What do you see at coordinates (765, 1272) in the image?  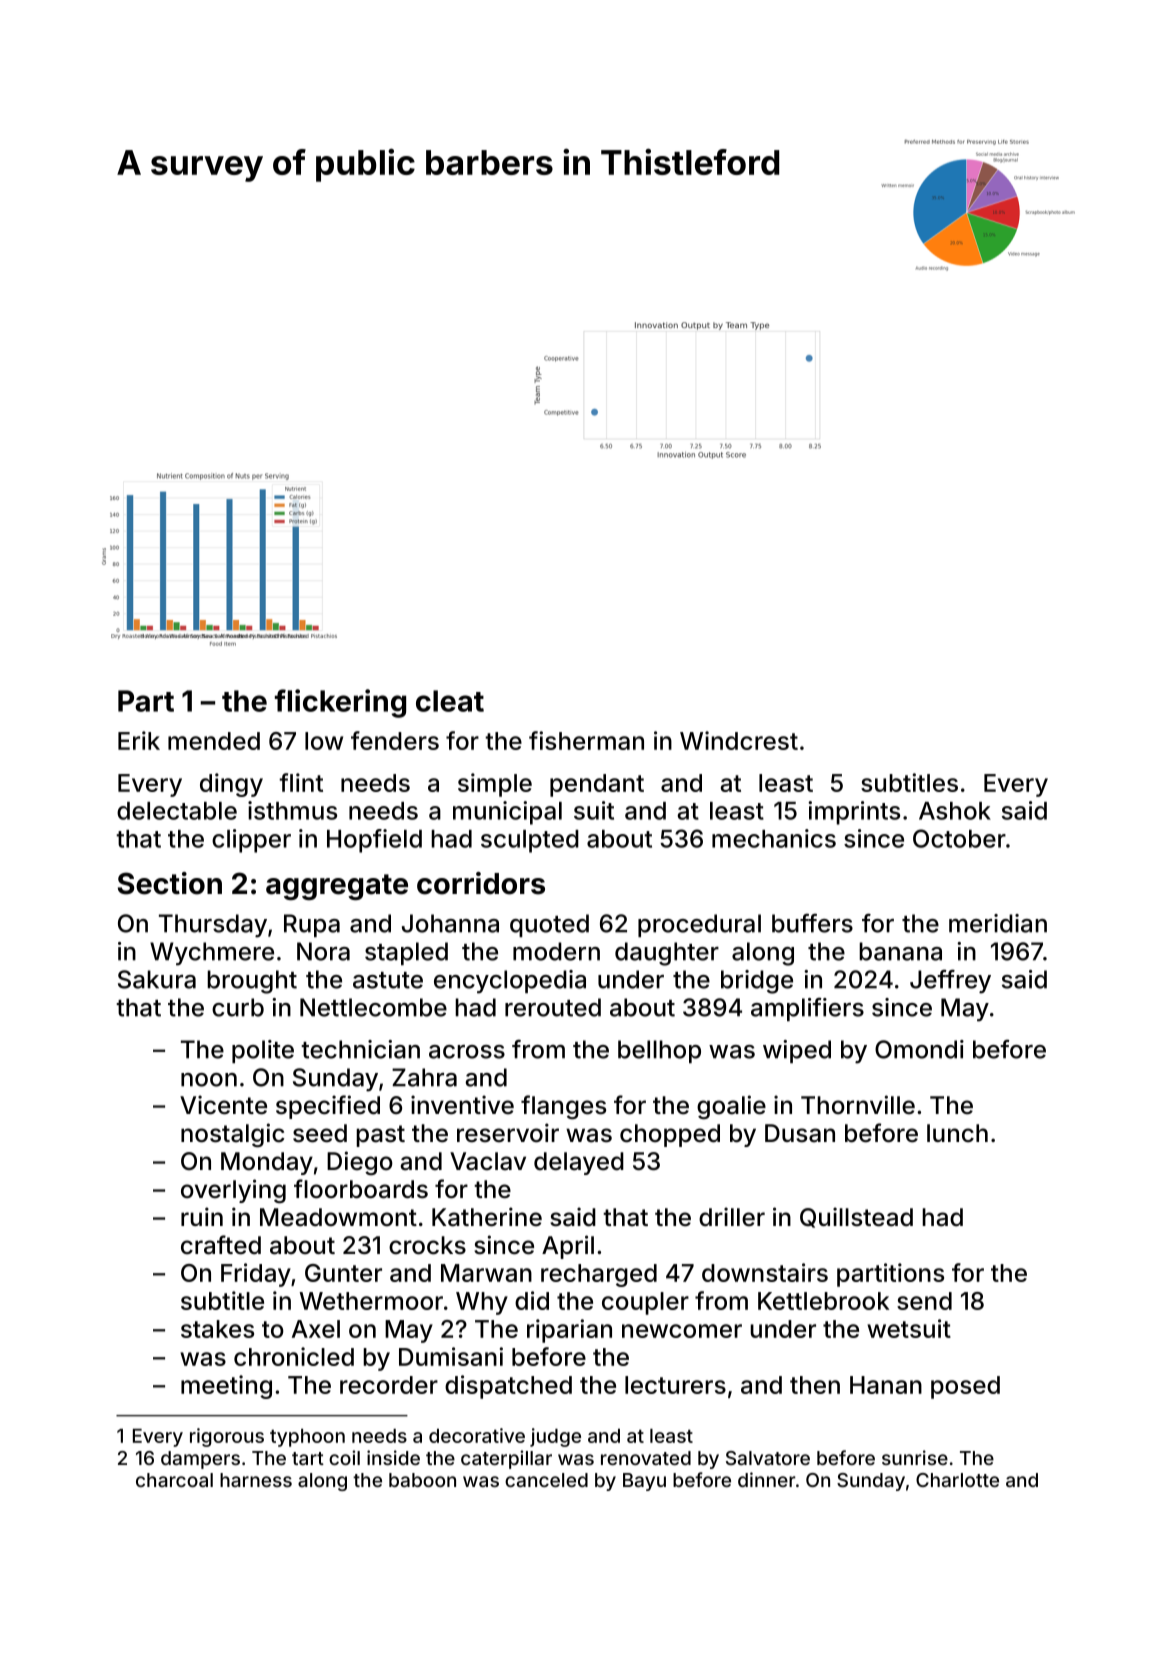 I see `downstairs` at bounding box center [765, 1272].
